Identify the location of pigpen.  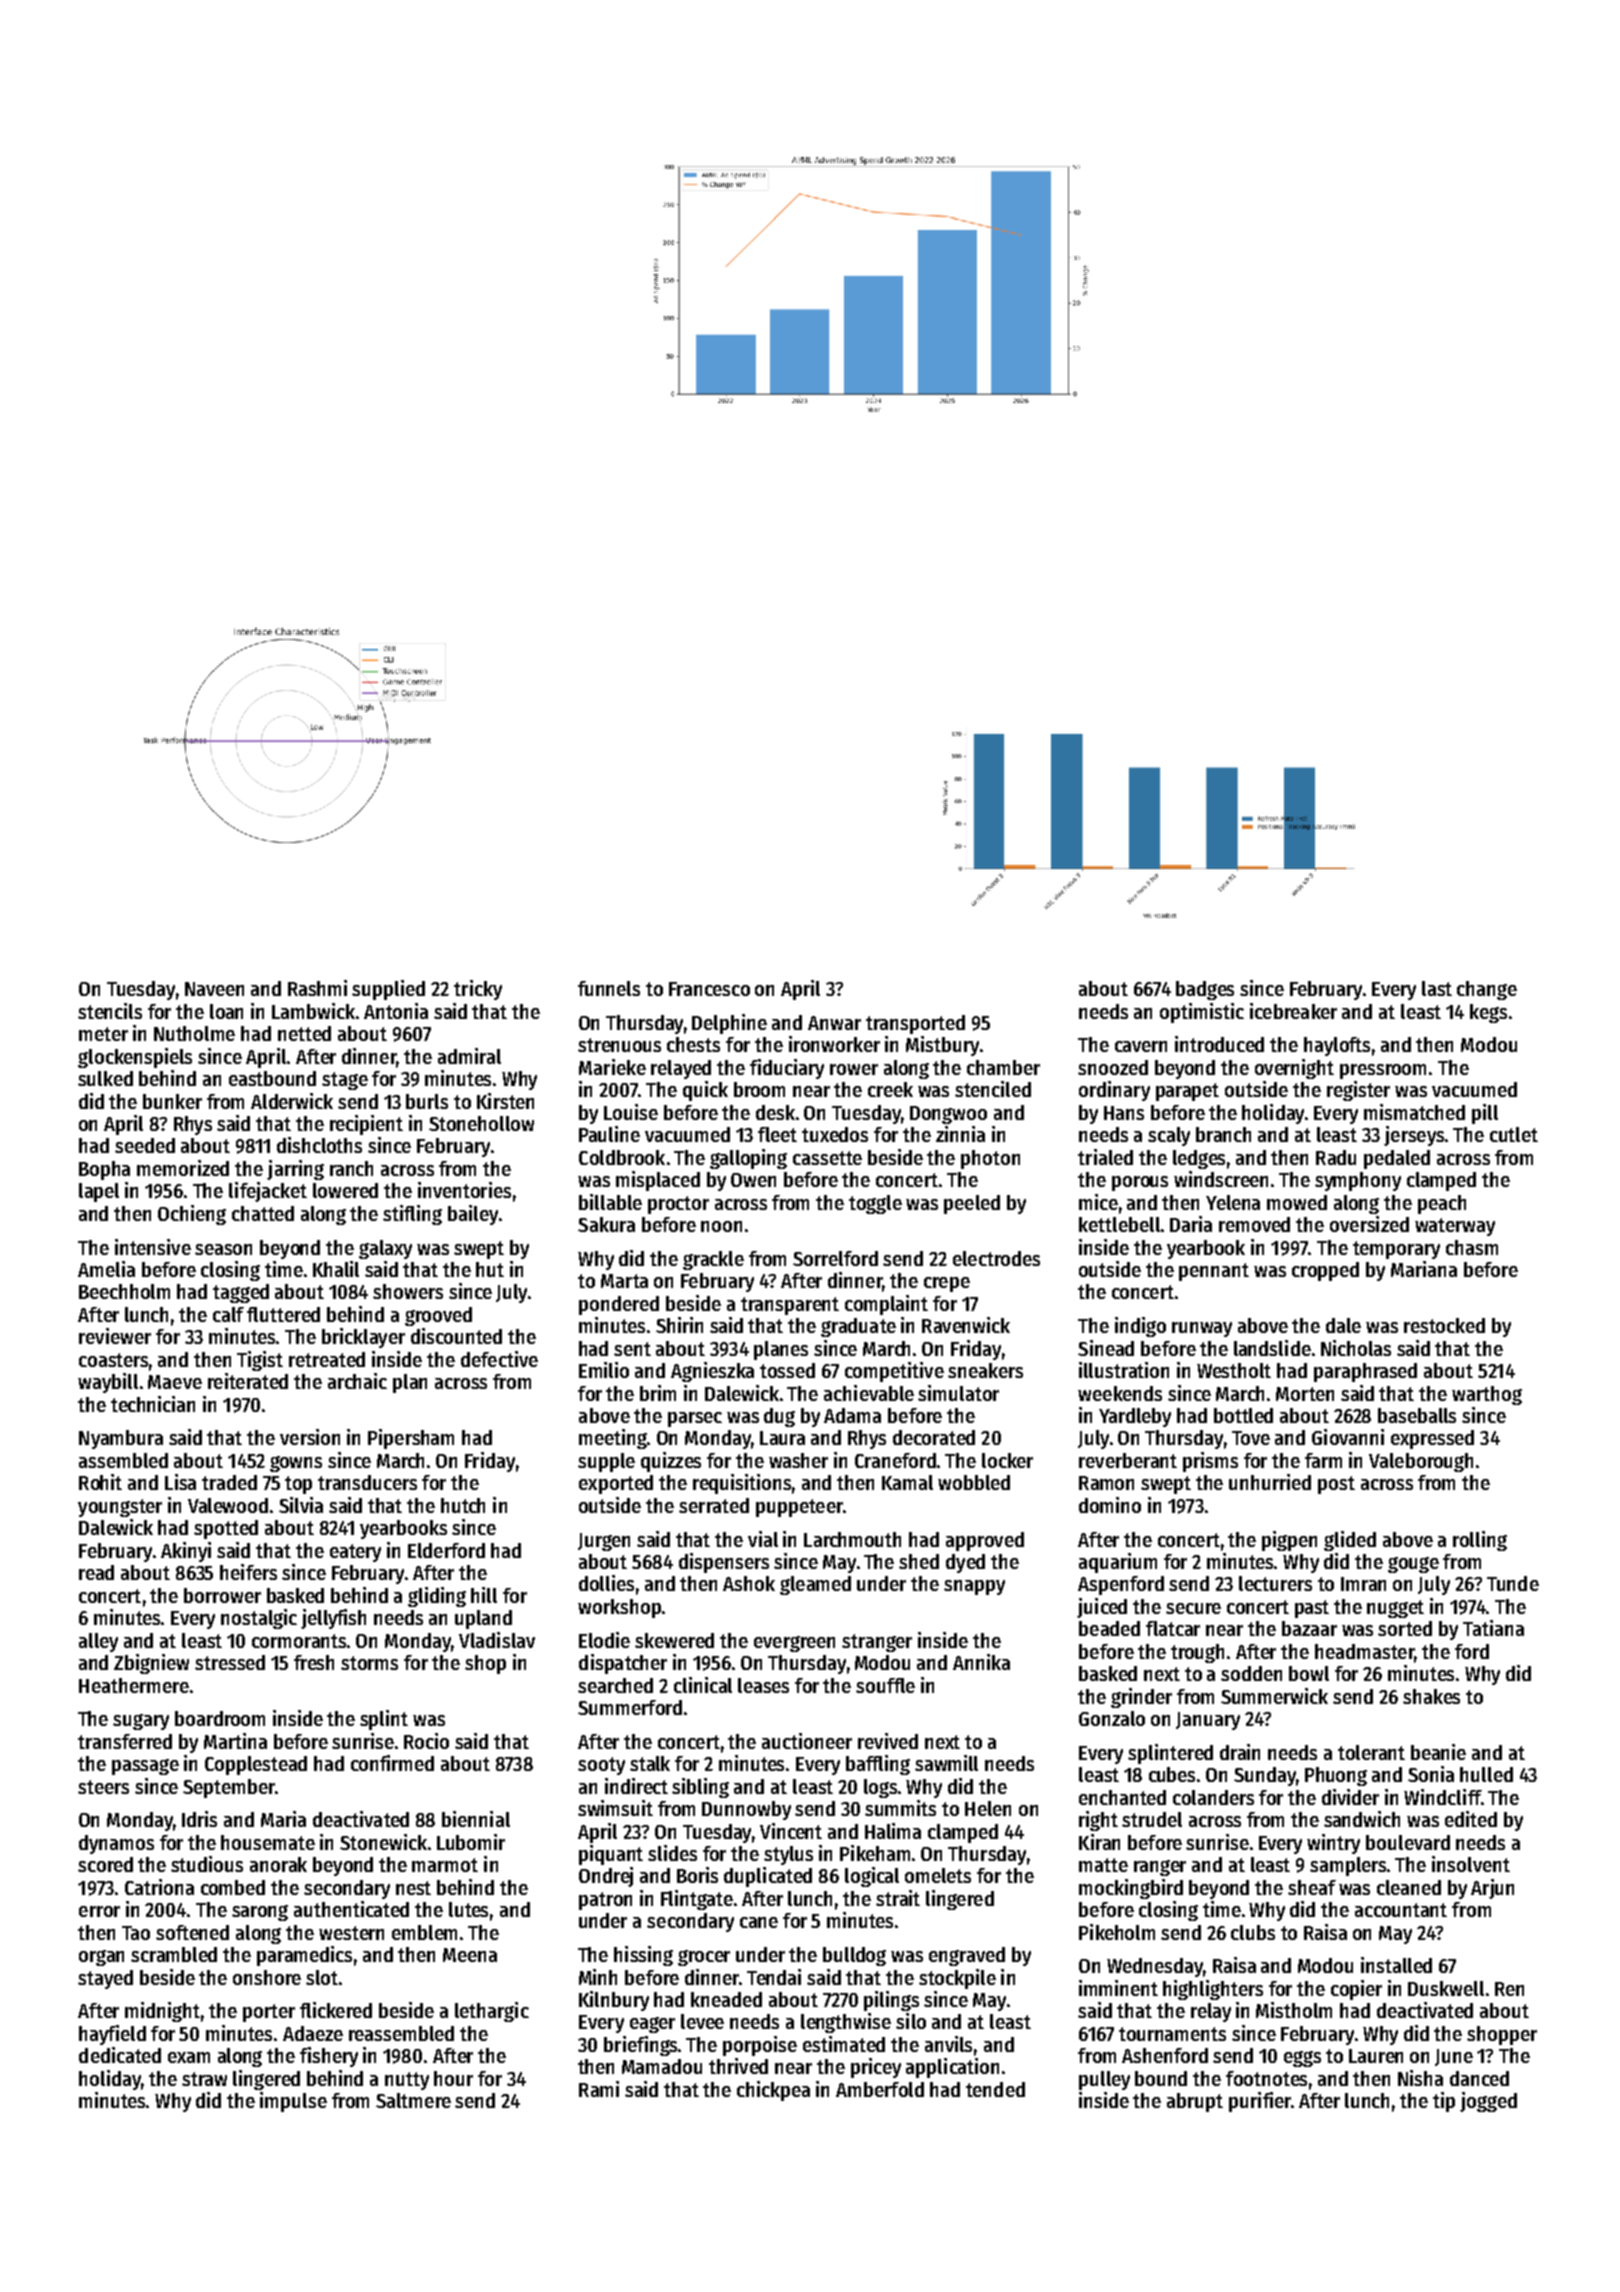
(1289, 1541).
